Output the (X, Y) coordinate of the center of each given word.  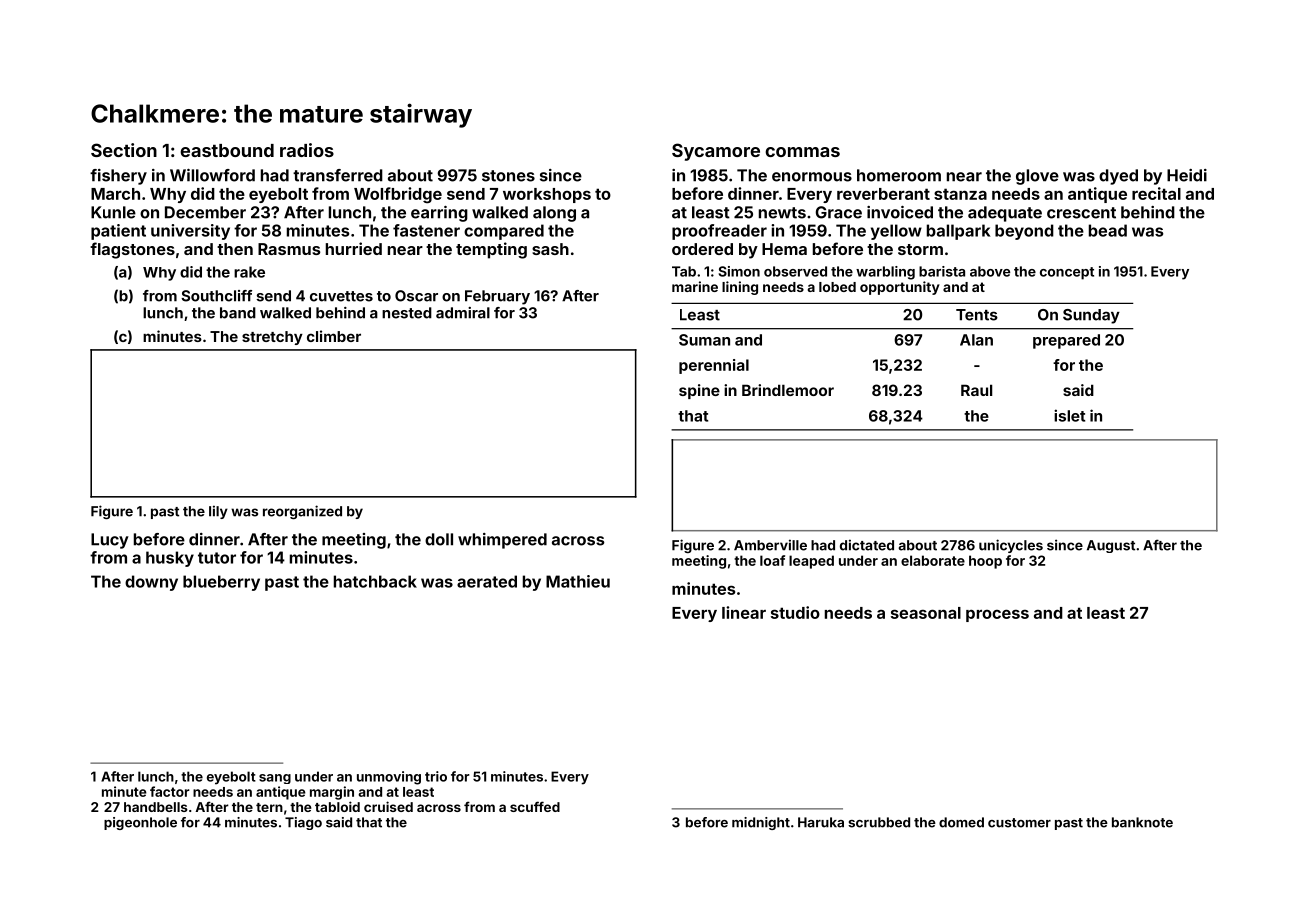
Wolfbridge (398, 195)
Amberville (770, 545)
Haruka (821, 822)
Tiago (303, 823)
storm (920, 249)
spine (699, 391)
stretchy (272, 338)
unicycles (1011, 546)
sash (550, 249)
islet (1069, 415)
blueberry (221, 583)
